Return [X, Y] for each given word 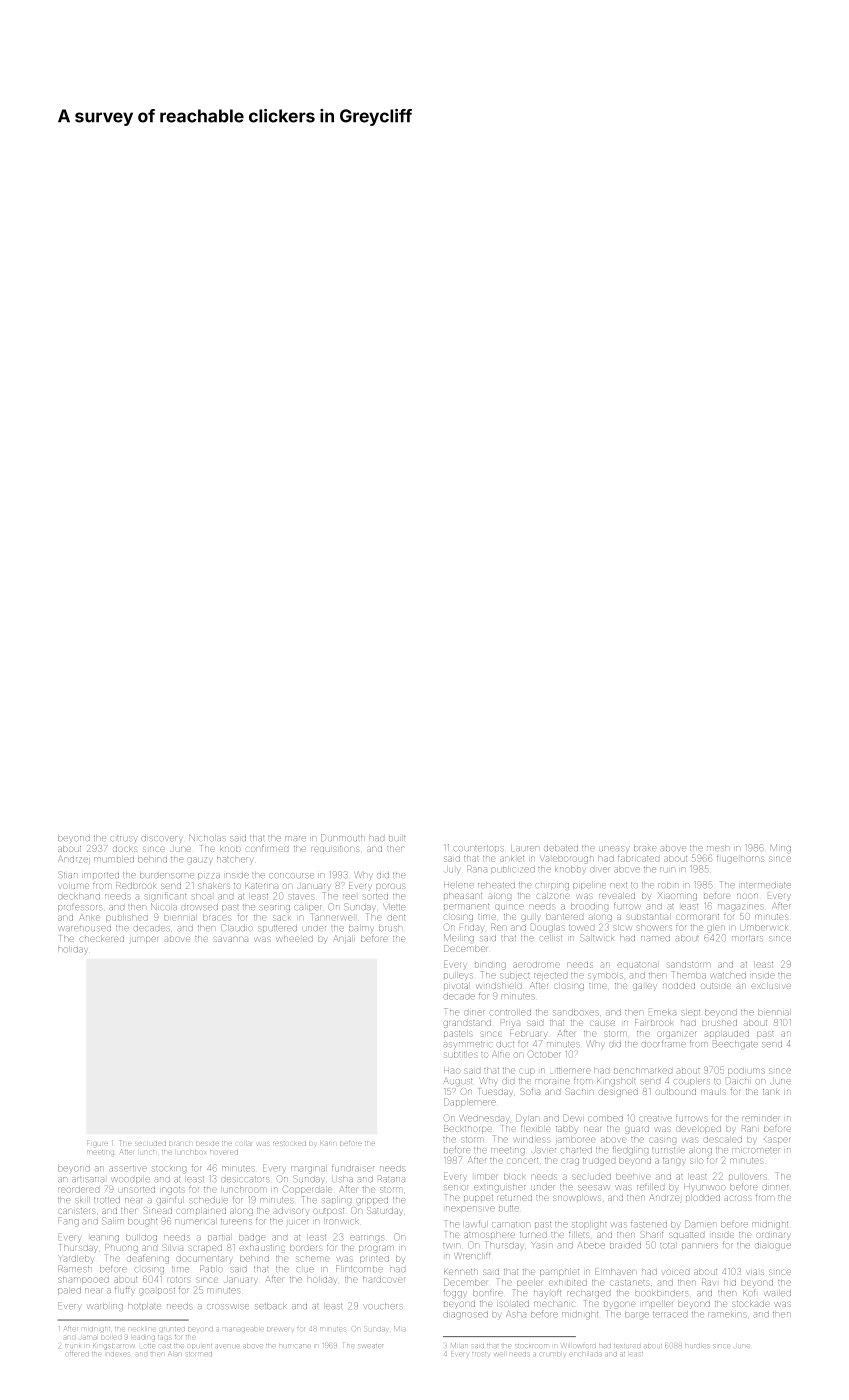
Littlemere [570, 1071]
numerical [195, 1221]
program [376, 1249]
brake [645, 848]
